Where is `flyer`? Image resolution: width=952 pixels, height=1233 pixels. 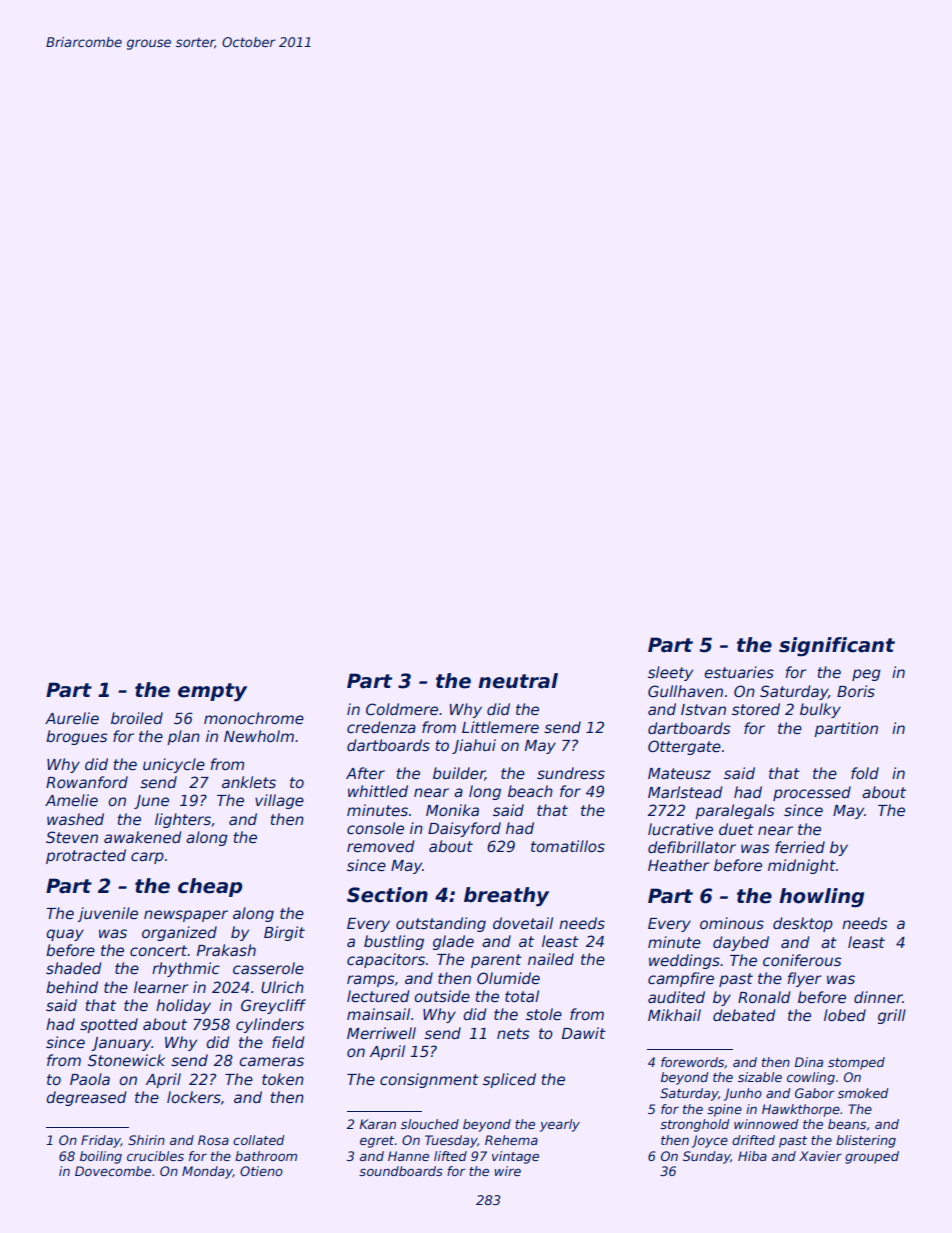 flyer is located at coordinates (805, 979).
